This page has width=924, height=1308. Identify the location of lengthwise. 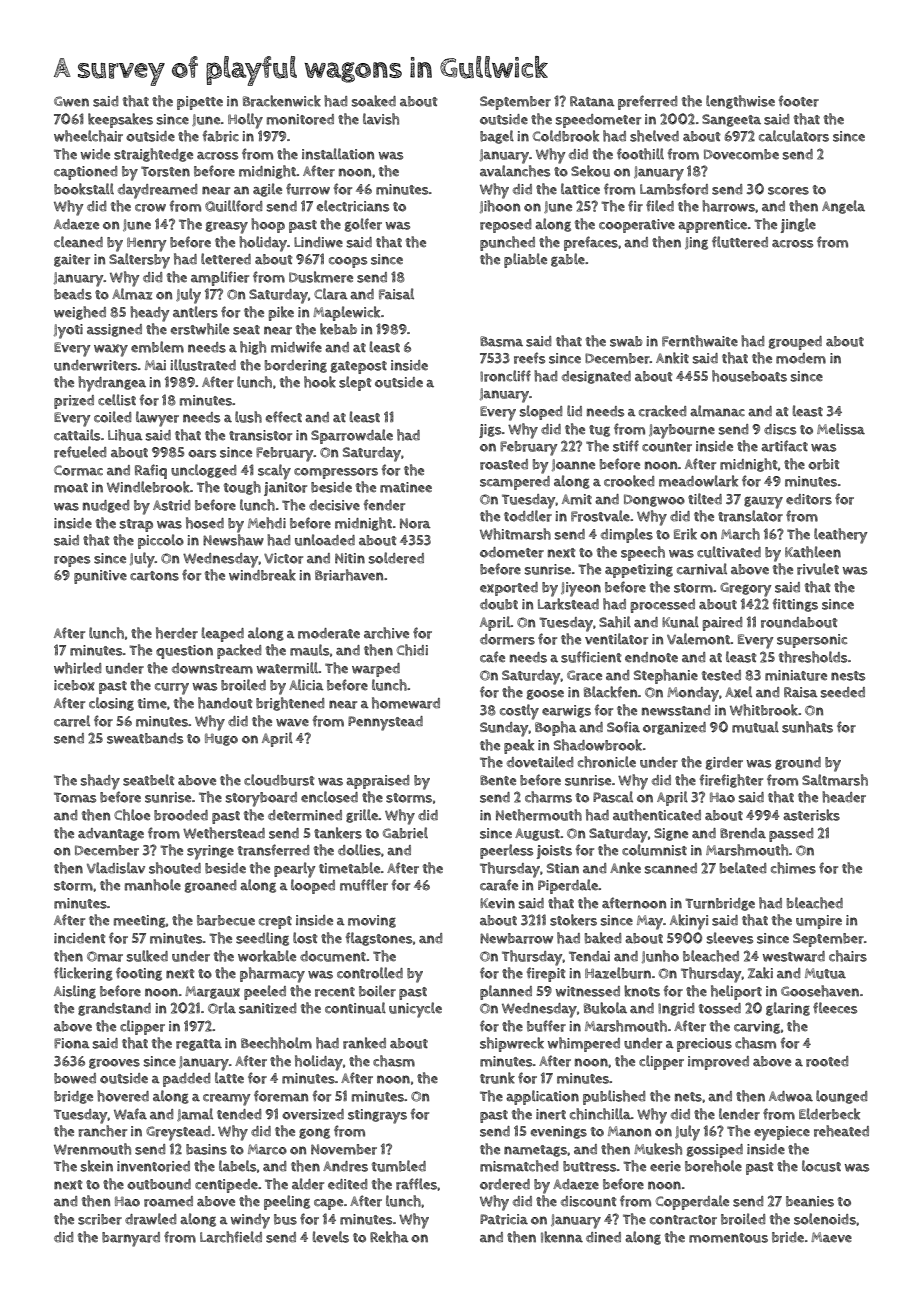
(740, 102).
